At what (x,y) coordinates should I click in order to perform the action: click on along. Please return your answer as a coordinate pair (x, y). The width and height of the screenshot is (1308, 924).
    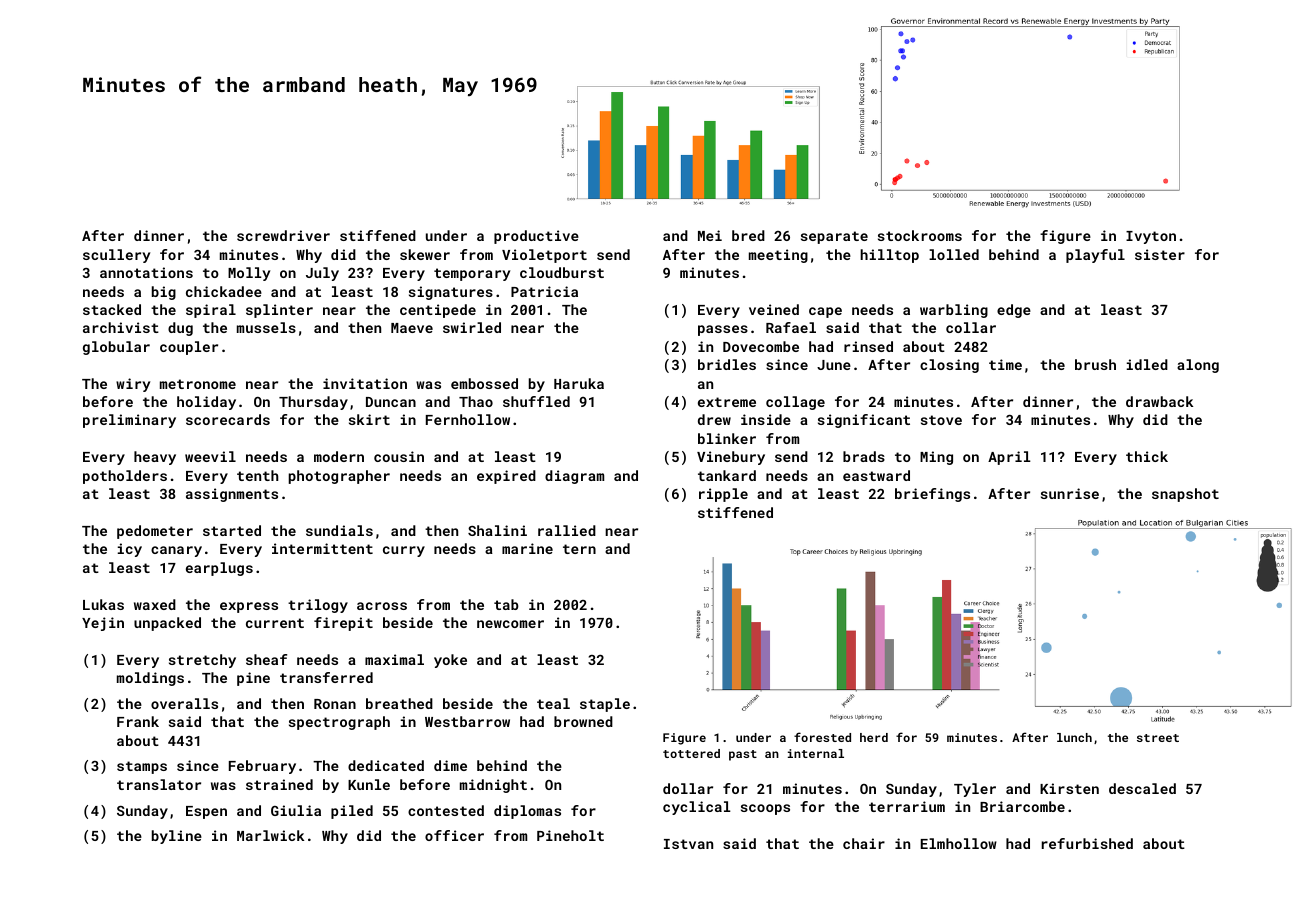
    Looking at the image, I should click on (1198, 366).
